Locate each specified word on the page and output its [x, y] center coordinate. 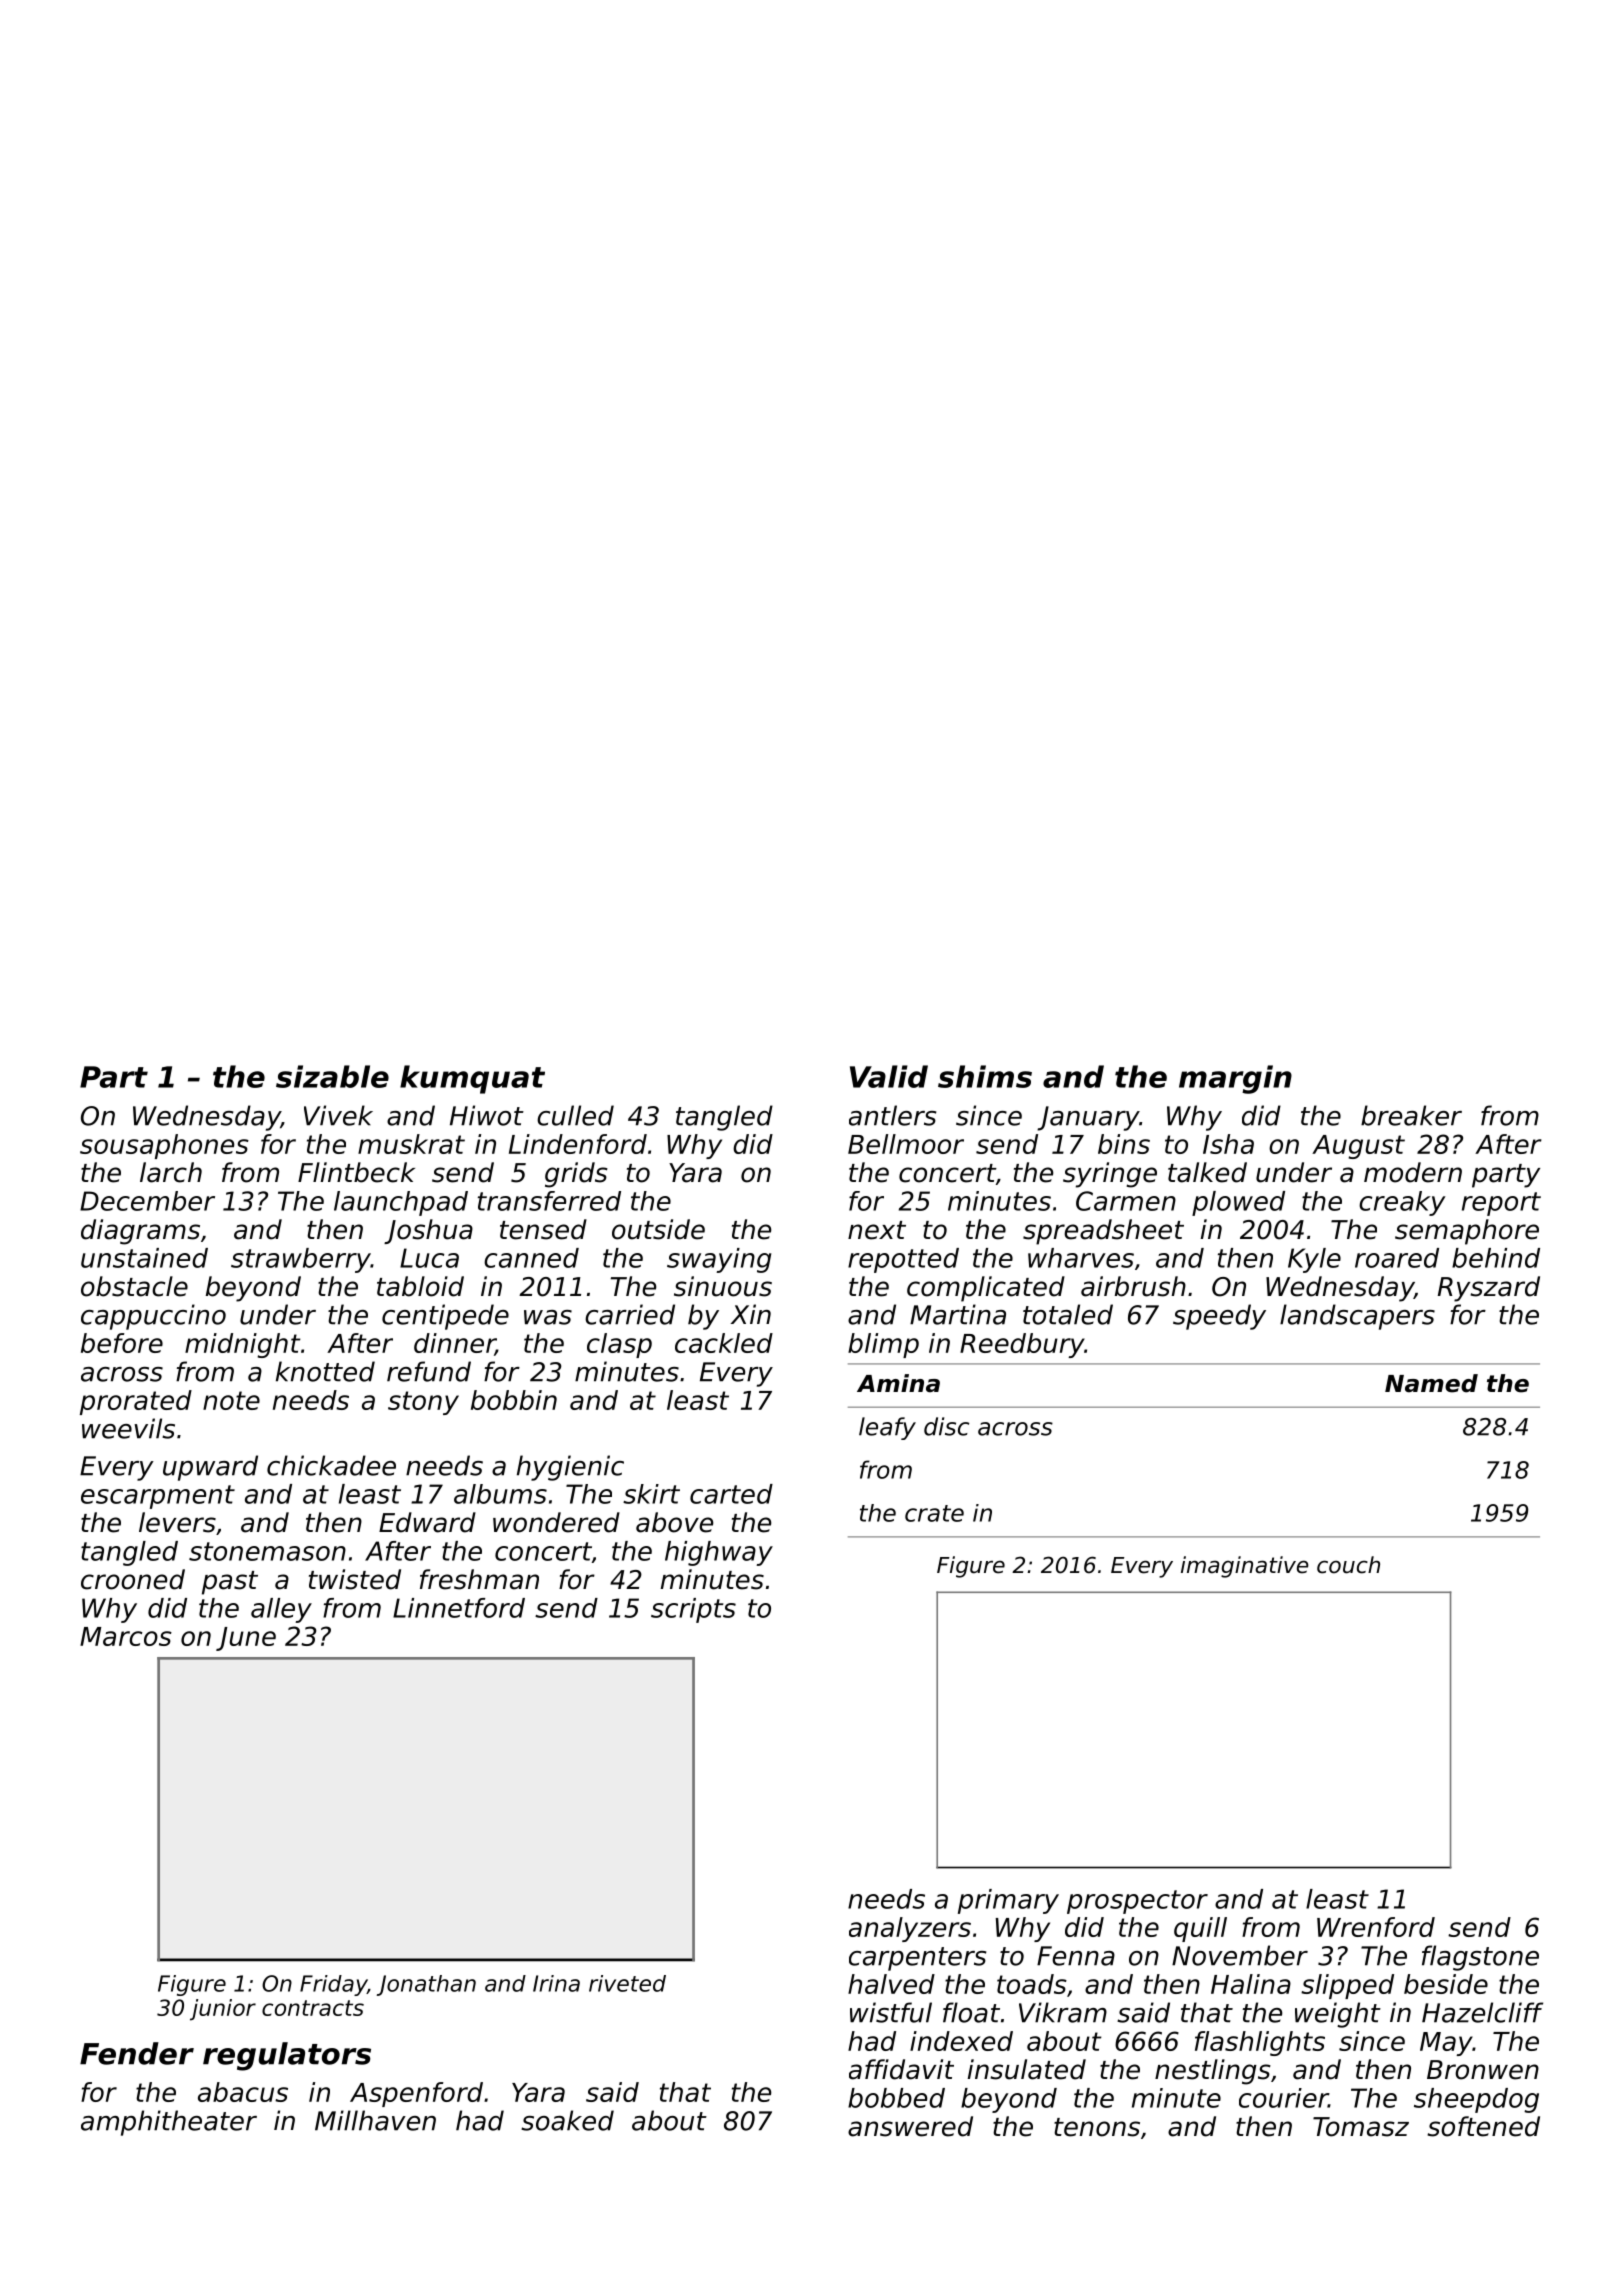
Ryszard [1489, 1289]
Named [1431, 1383]
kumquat [472, 1079]
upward [210, 1468]
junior [223, 2010]
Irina [556, 1983]
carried [630, 1314]
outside [658, 1229]
